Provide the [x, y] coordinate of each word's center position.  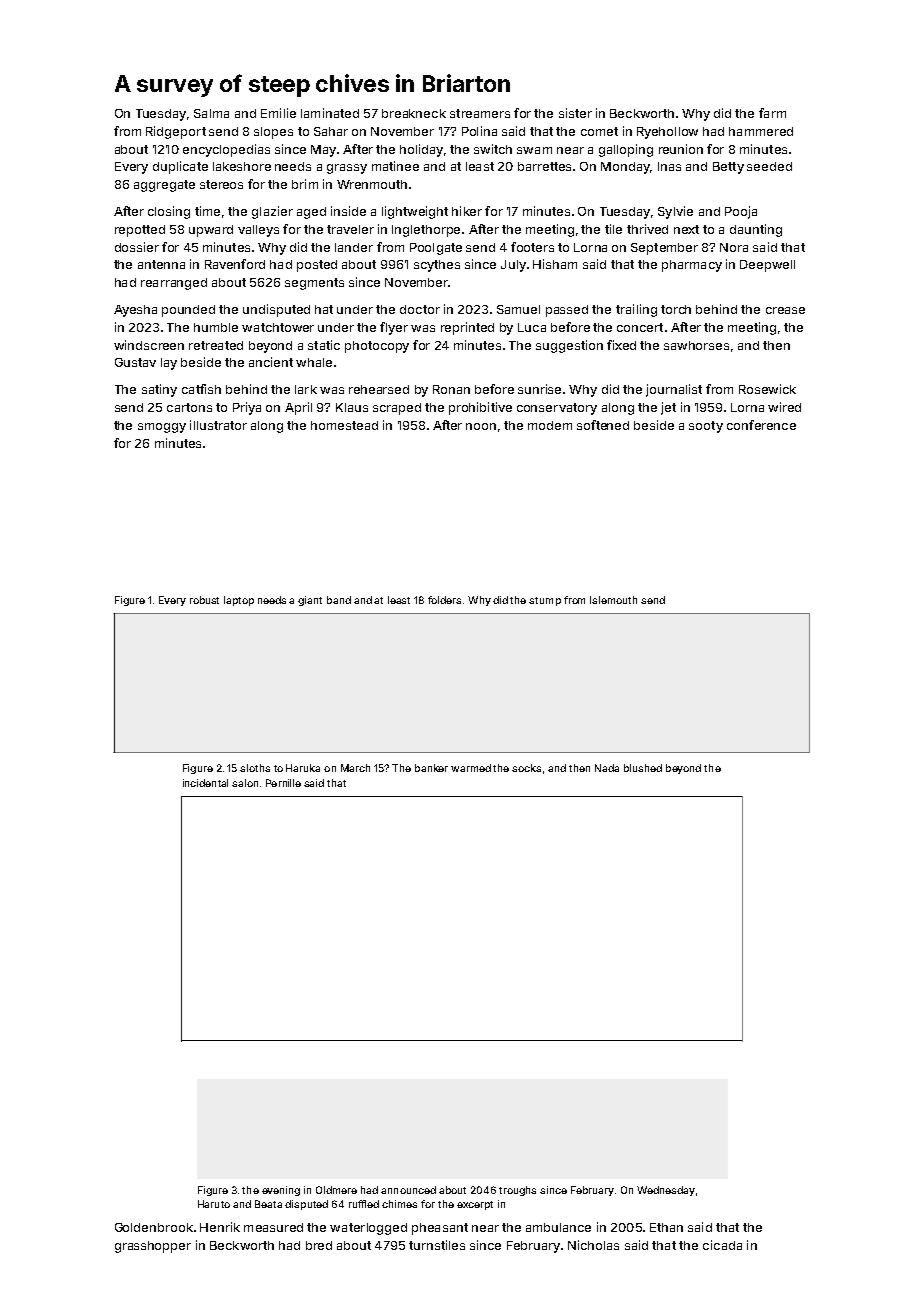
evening [281, 1191]
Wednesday [666, 1191]
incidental [205, 783]
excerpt [475, 1205]
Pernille [283, 783]
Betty [728, 168]
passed [567, 311]
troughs [517, 1191]
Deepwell [767, 266]
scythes [437, 266]
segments [314, 284]
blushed [643, 768]
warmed [471, 768]
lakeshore [242, 166]
